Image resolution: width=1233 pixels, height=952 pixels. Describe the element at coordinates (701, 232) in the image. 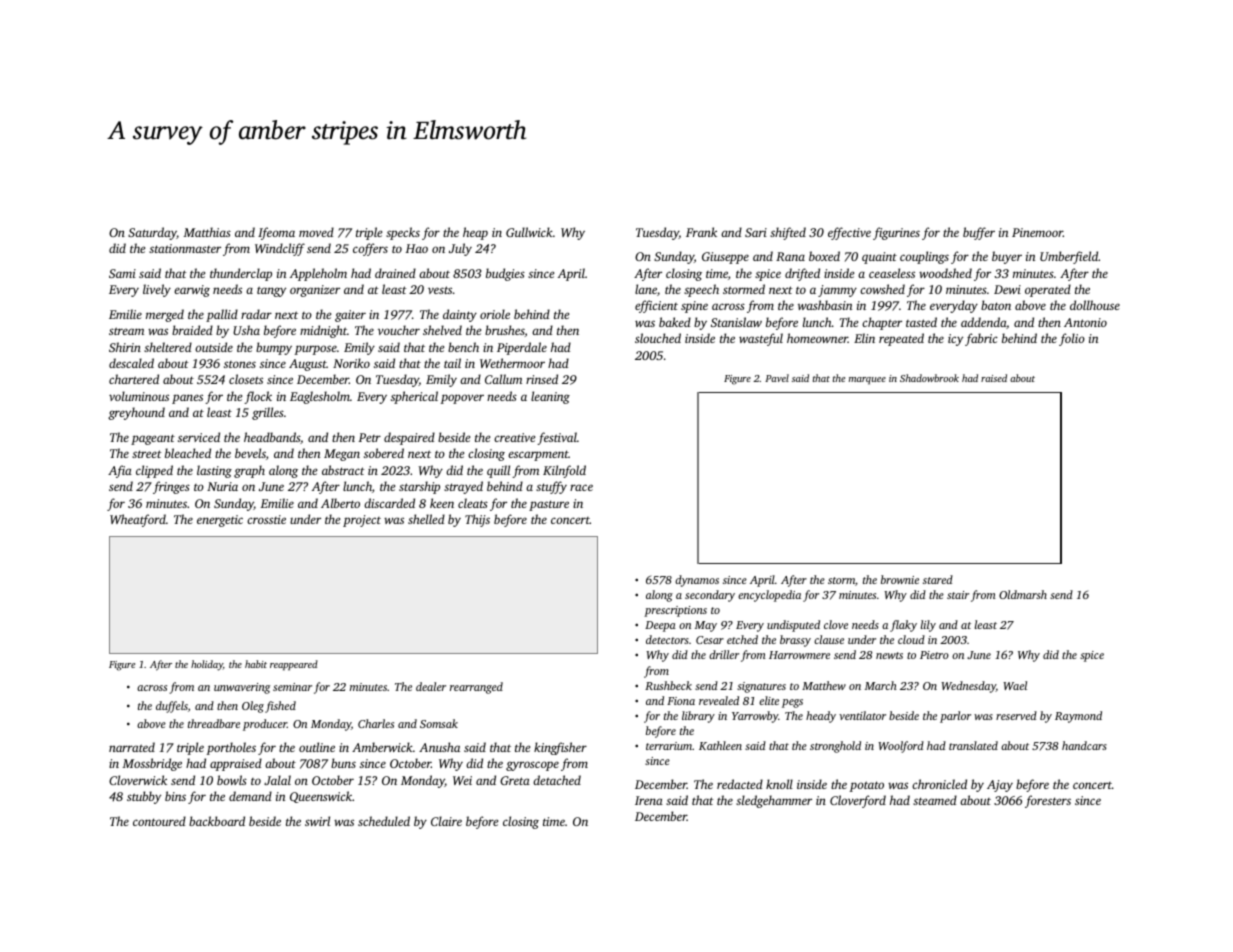

I see `Frank` at that location.
